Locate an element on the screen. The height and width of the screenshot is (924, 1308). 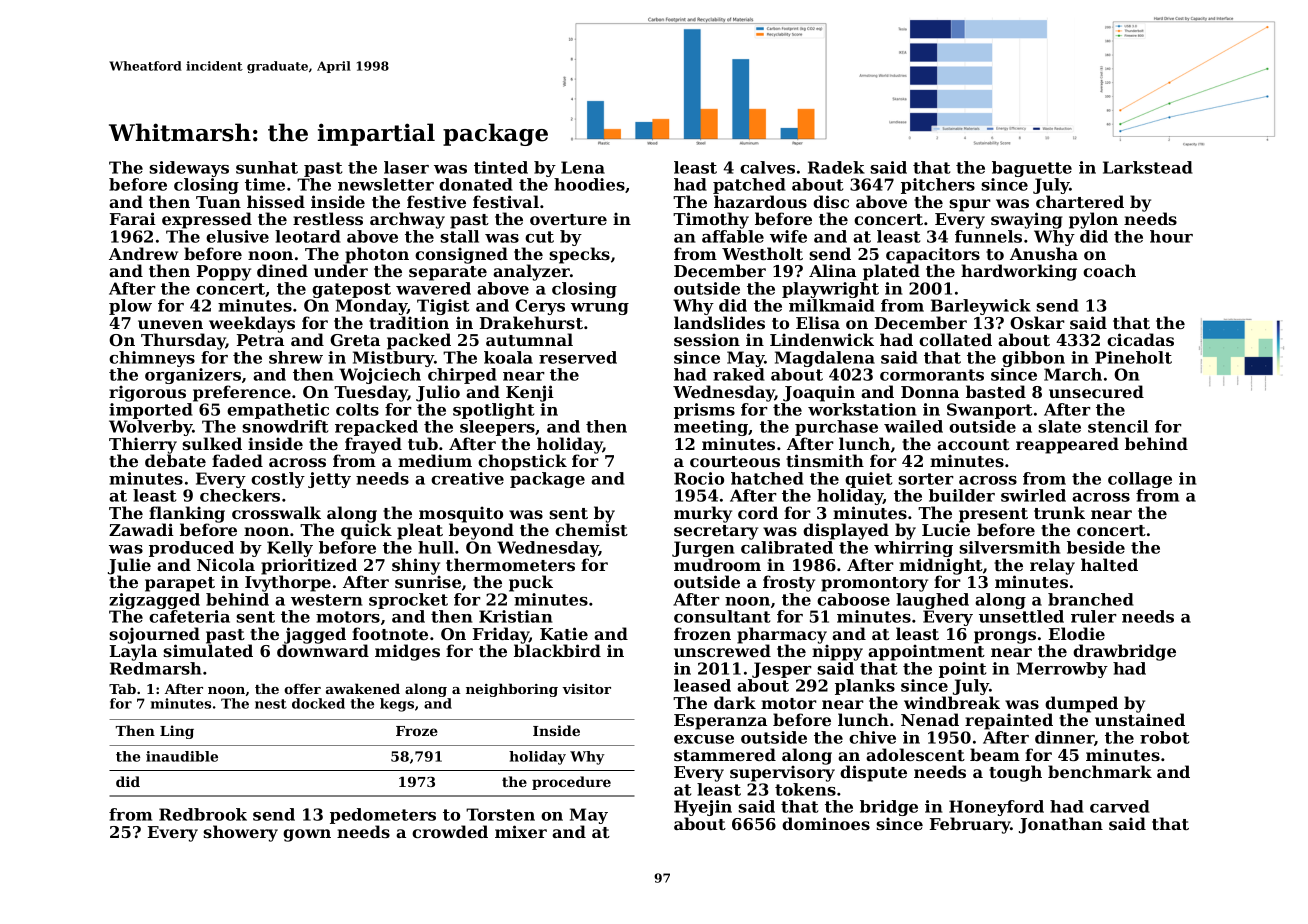
laughed is located at coordinates (932, 601).
